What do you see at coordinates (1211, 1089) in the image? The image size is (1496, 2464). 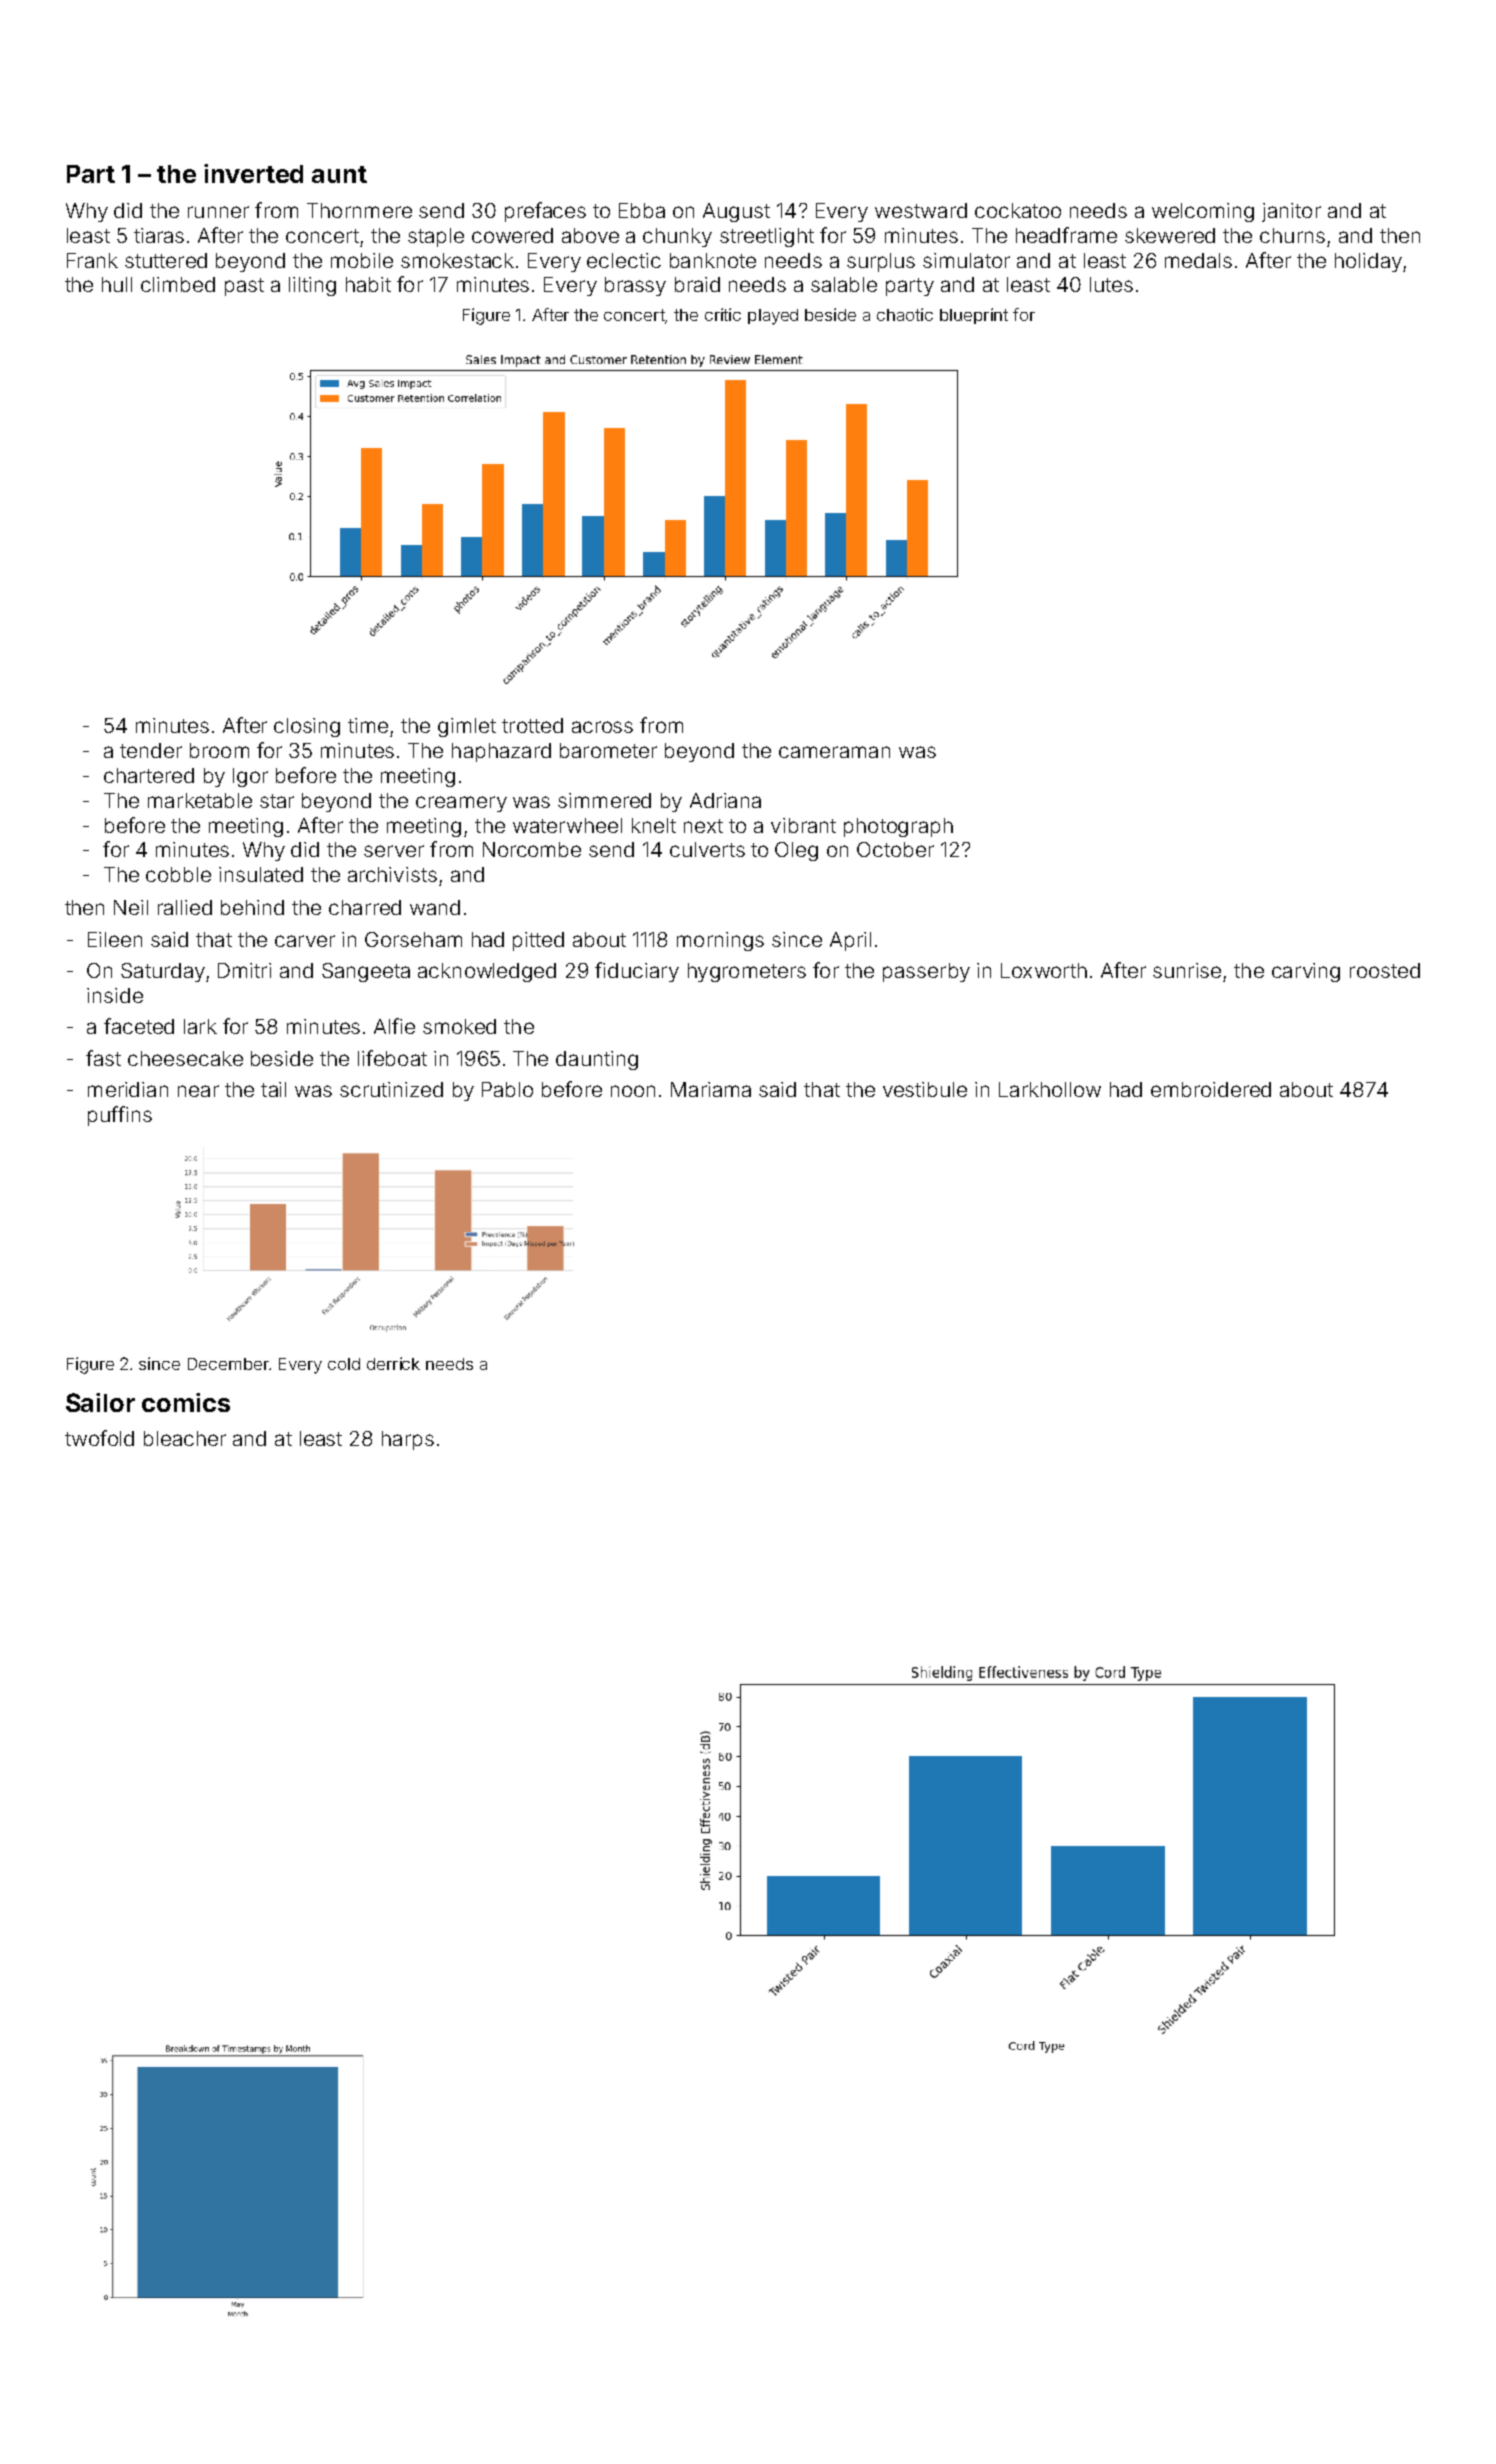 I see `embroidered` at bounding box center [1211, 1089].
